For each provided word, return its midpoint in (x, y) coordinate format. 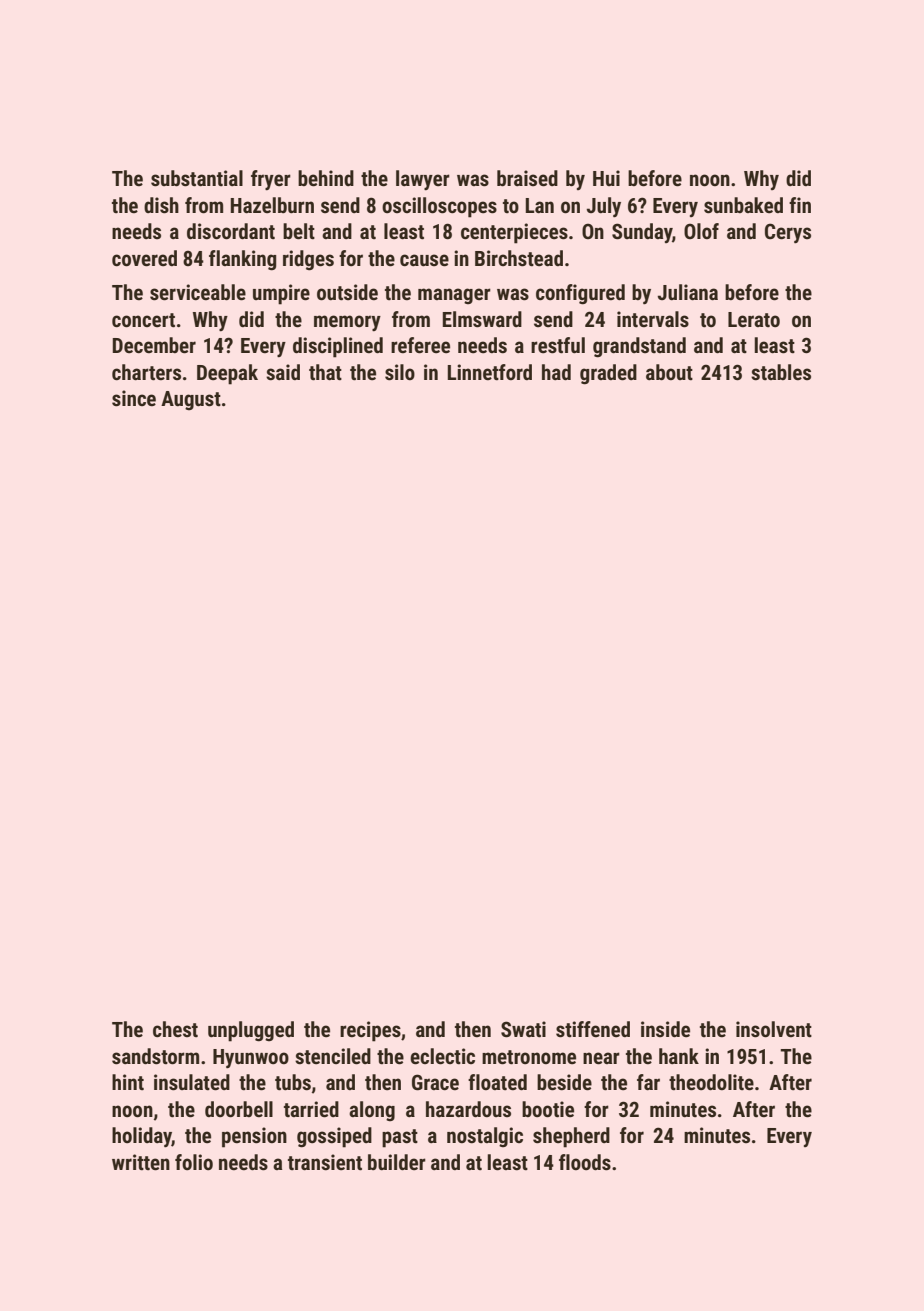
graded (608, 374)
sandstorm (155, 1056)
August (191, 400)
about (669, 372)
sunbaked (743, 205)
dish (161, 205)
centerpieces (514, 233)
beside (564, 1082)
